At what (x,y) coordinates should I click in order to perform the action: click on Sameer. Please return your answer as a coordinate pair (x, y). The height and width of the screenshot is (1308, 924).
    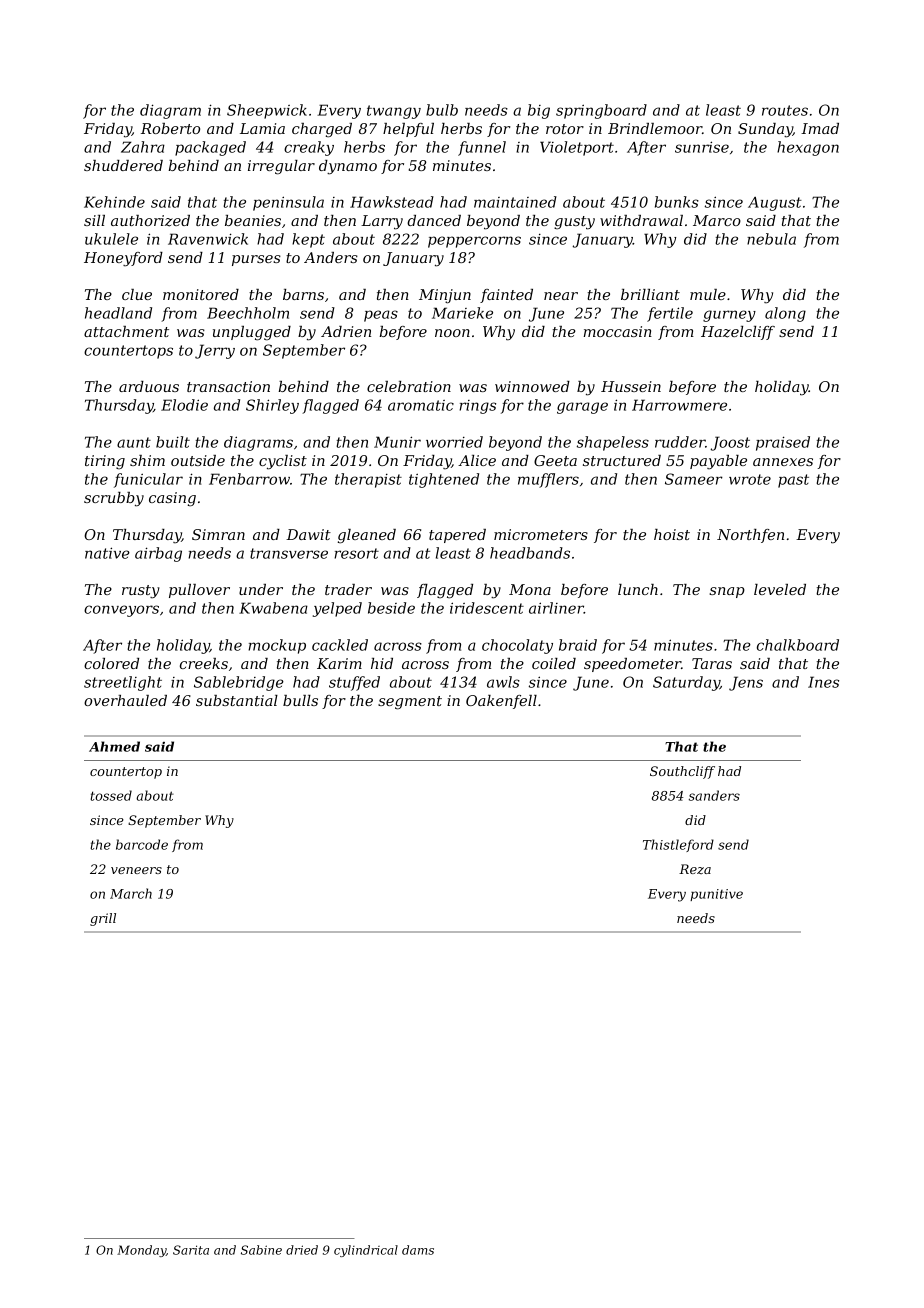
    Looking at the image, I should click on (694, 479).
